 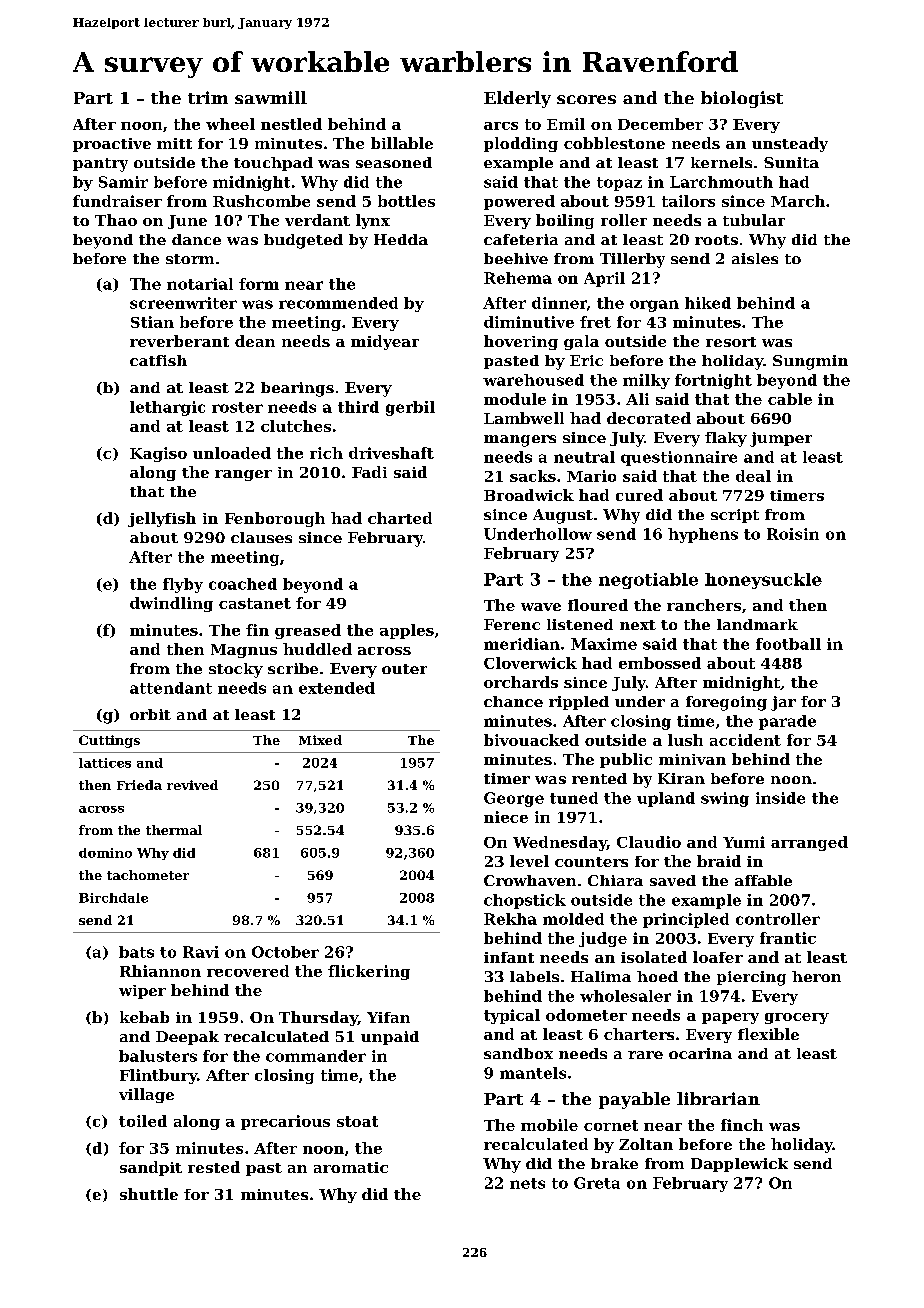 I want to click on milky, so click(x=646, y=381).
